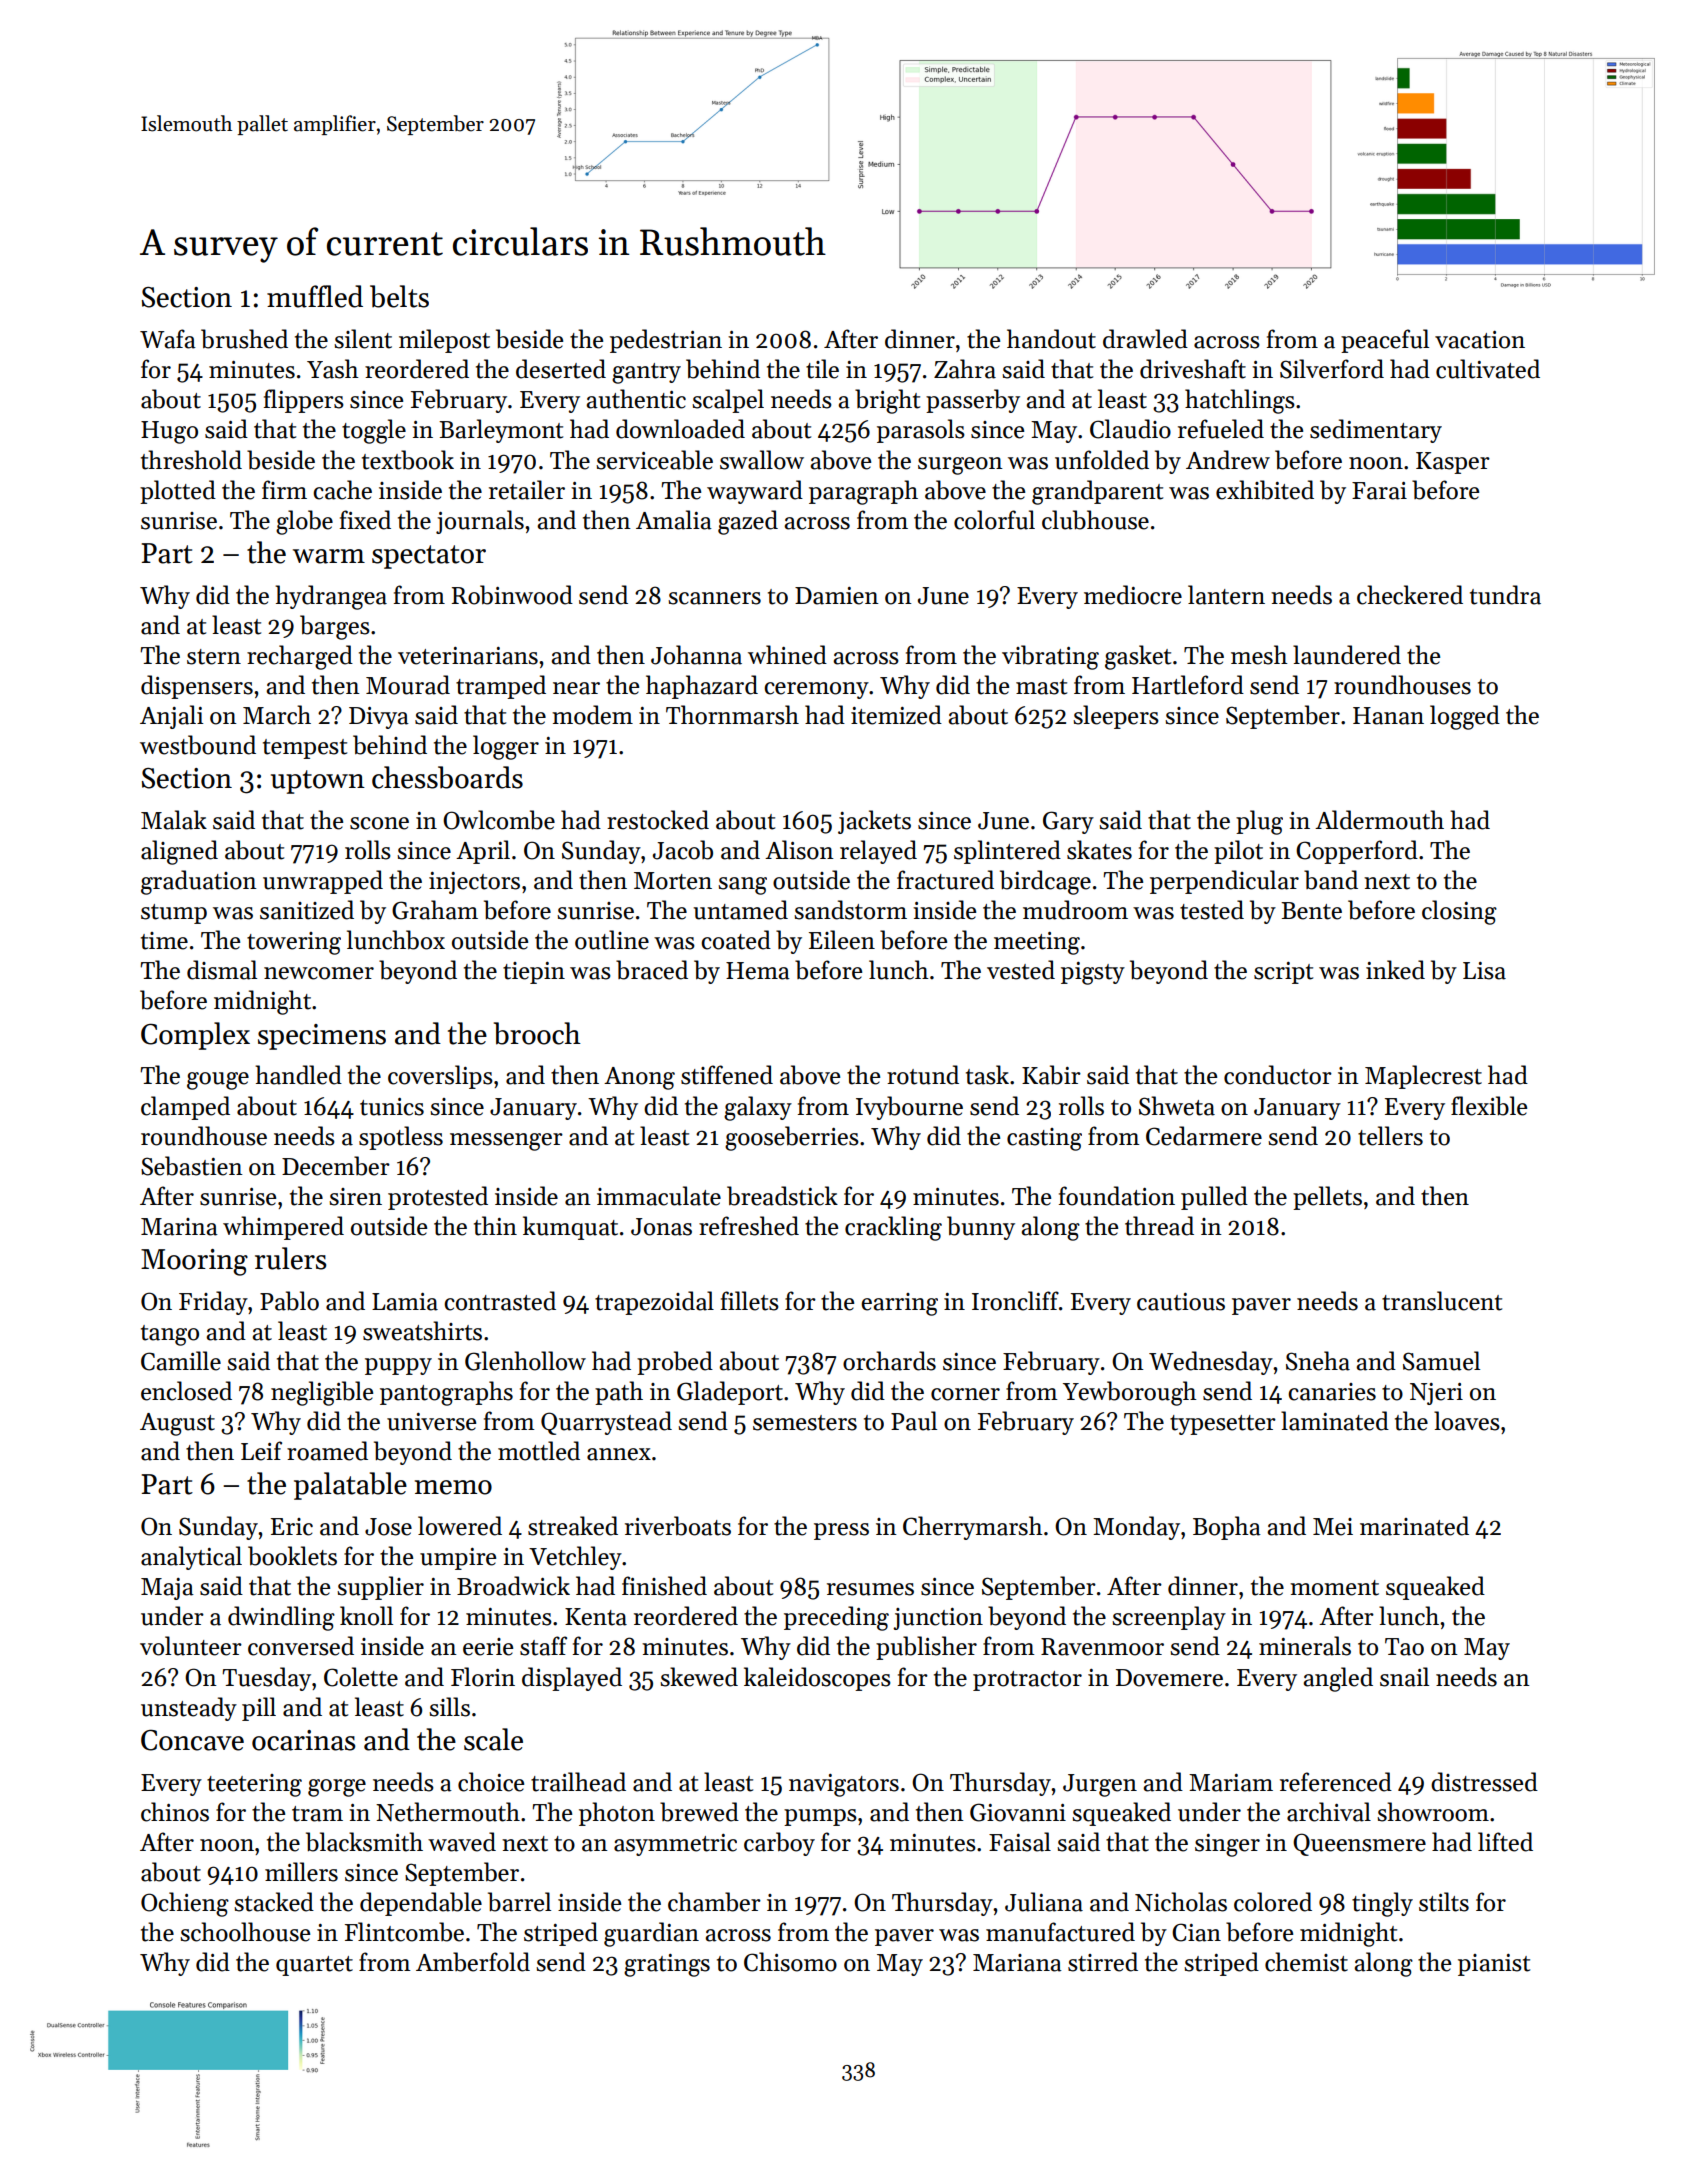  I want to click on Andrew, so click(1228, 460).
